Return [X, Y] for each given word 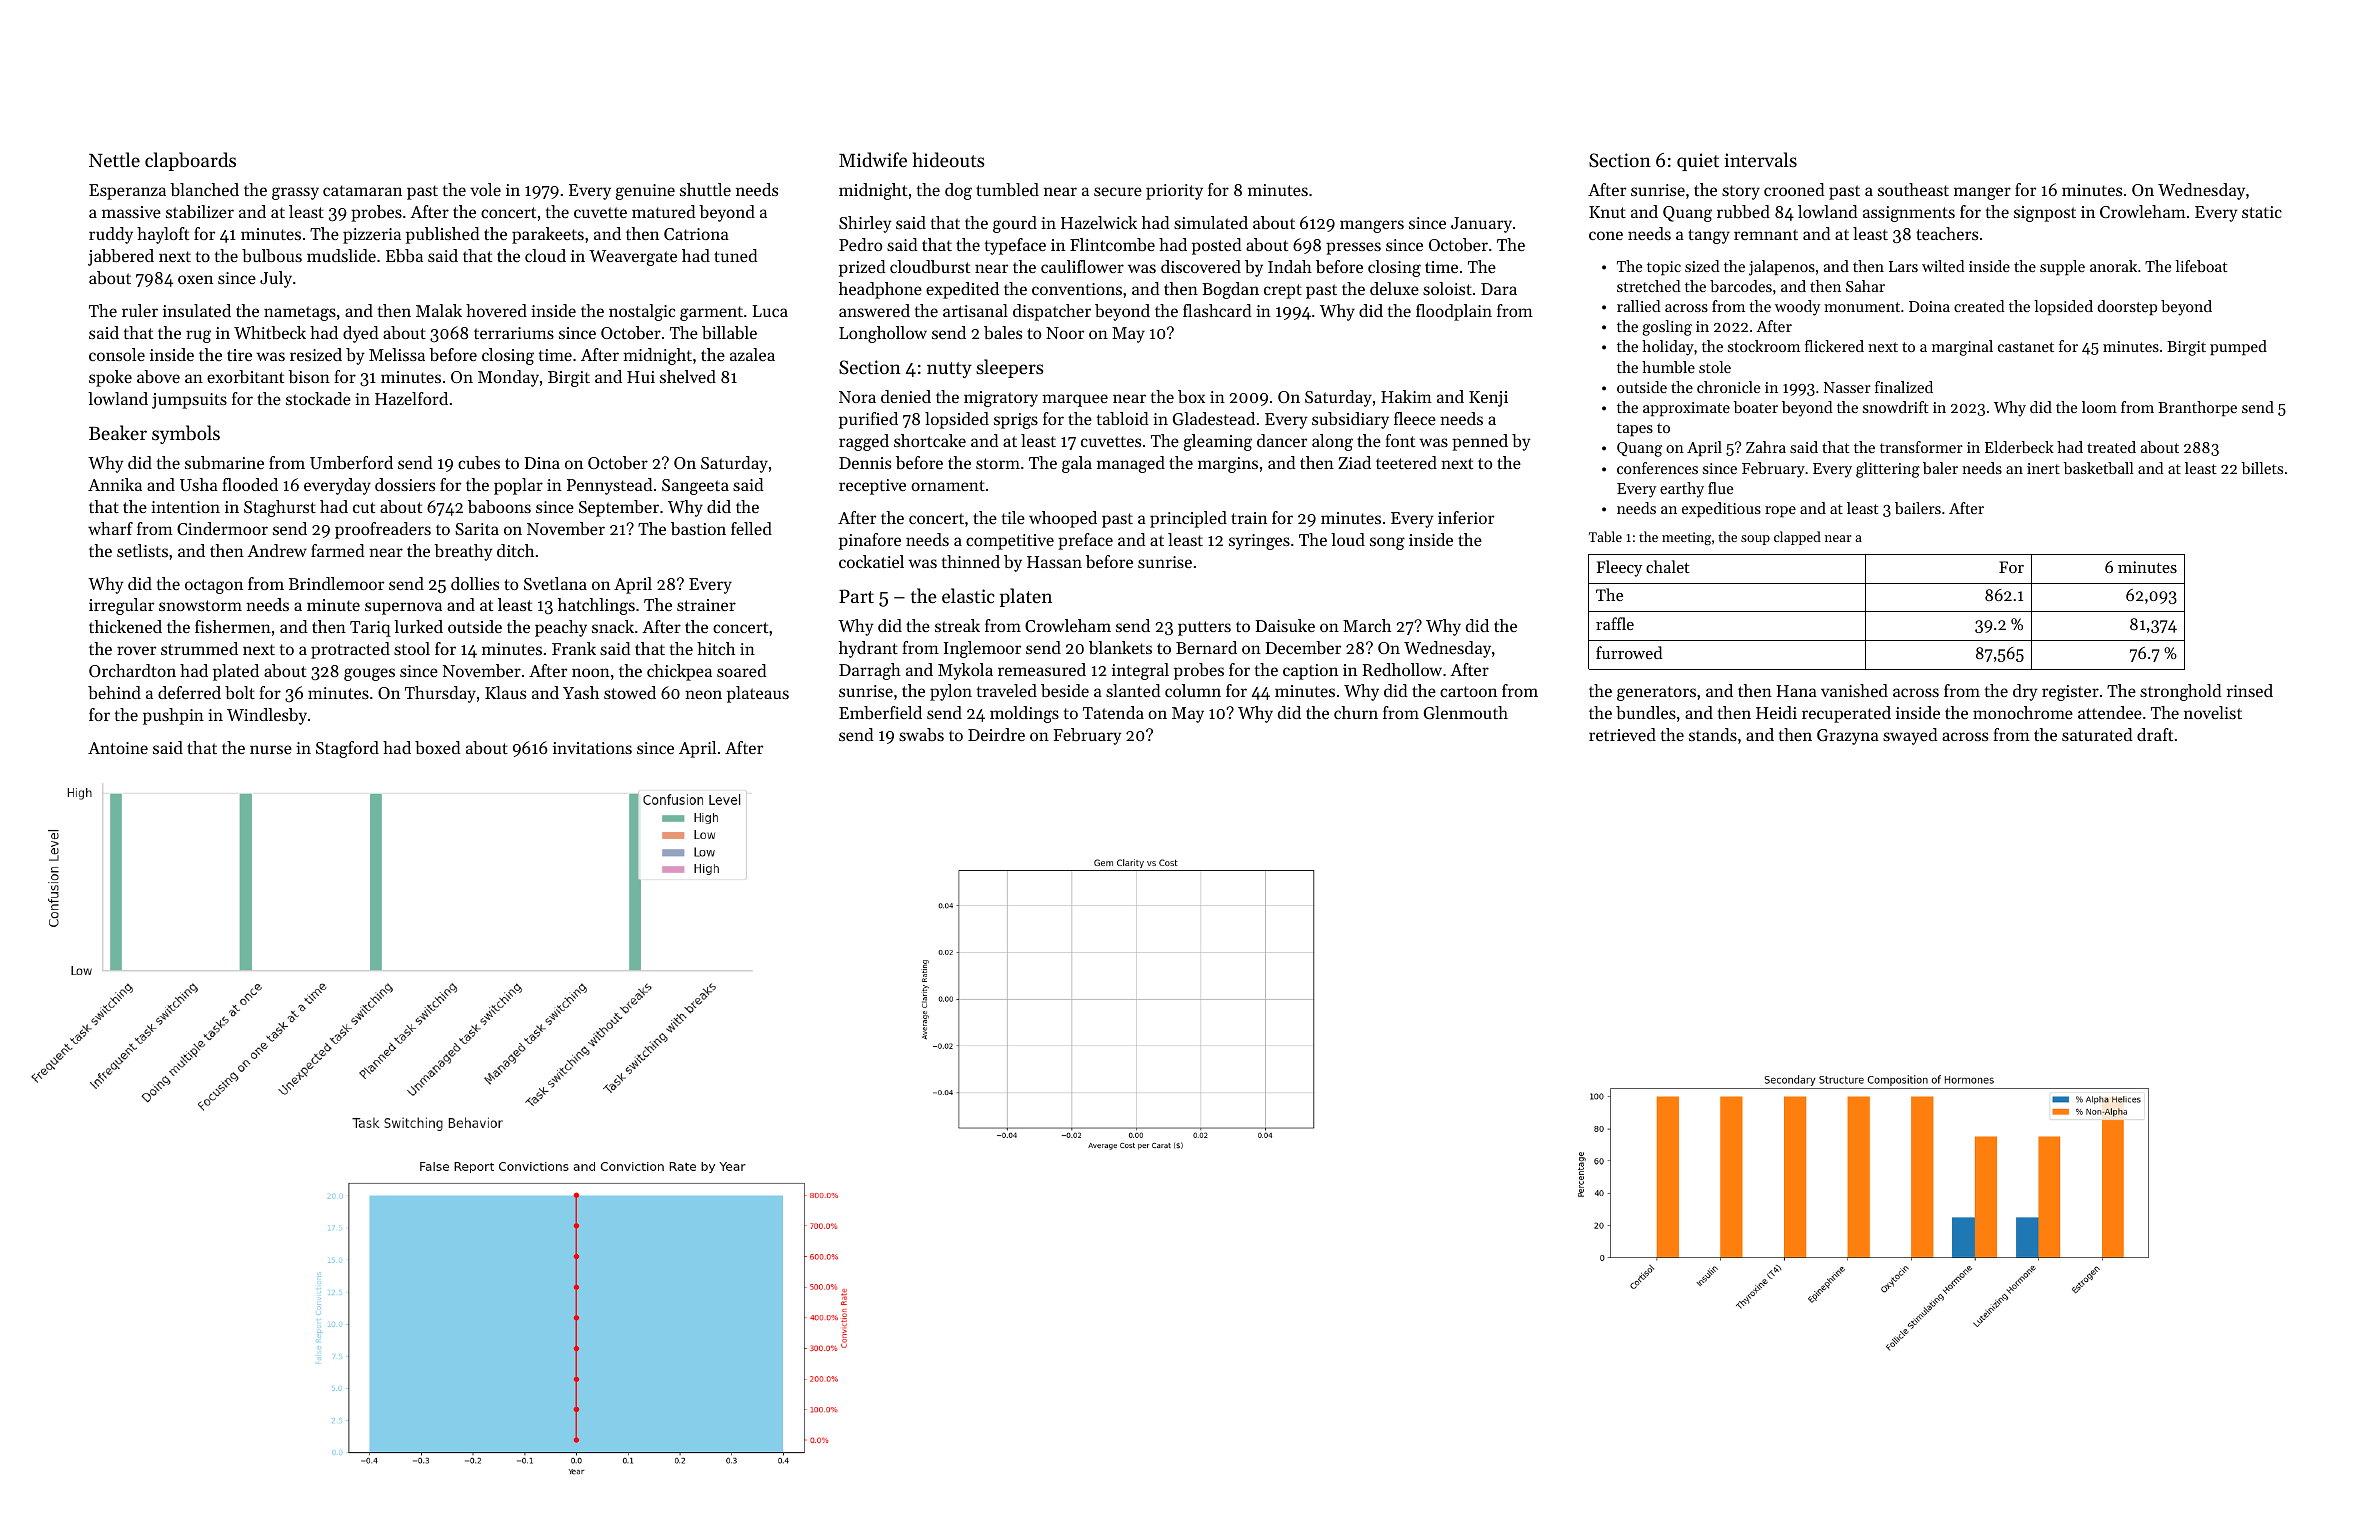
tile [1013, 517]
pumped [2238, 348]
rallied [1639, 306]
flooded [250, 484]
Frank [574, 648]
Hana [1796, 691]
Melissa [397, 354]
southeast [1913, 189]
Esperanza [127, 192]
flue [1720, 488]
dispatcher [1052, 312]
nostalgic [642, 312]
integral [1140, 671]
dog [958, 191]
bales [1003, 332]
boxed [438, 747]
